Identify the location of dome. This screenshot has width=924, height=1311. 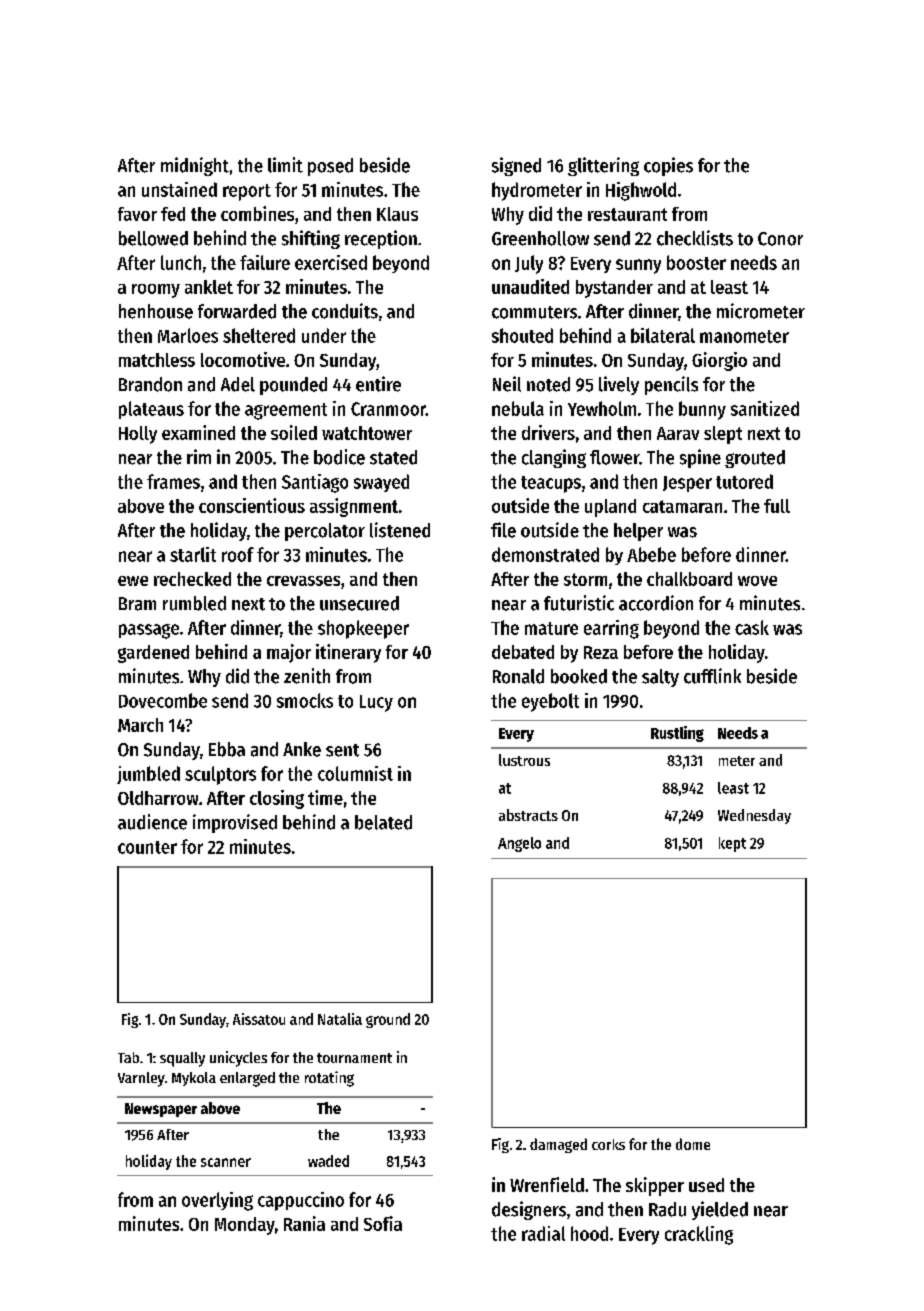
(693, 1144).
